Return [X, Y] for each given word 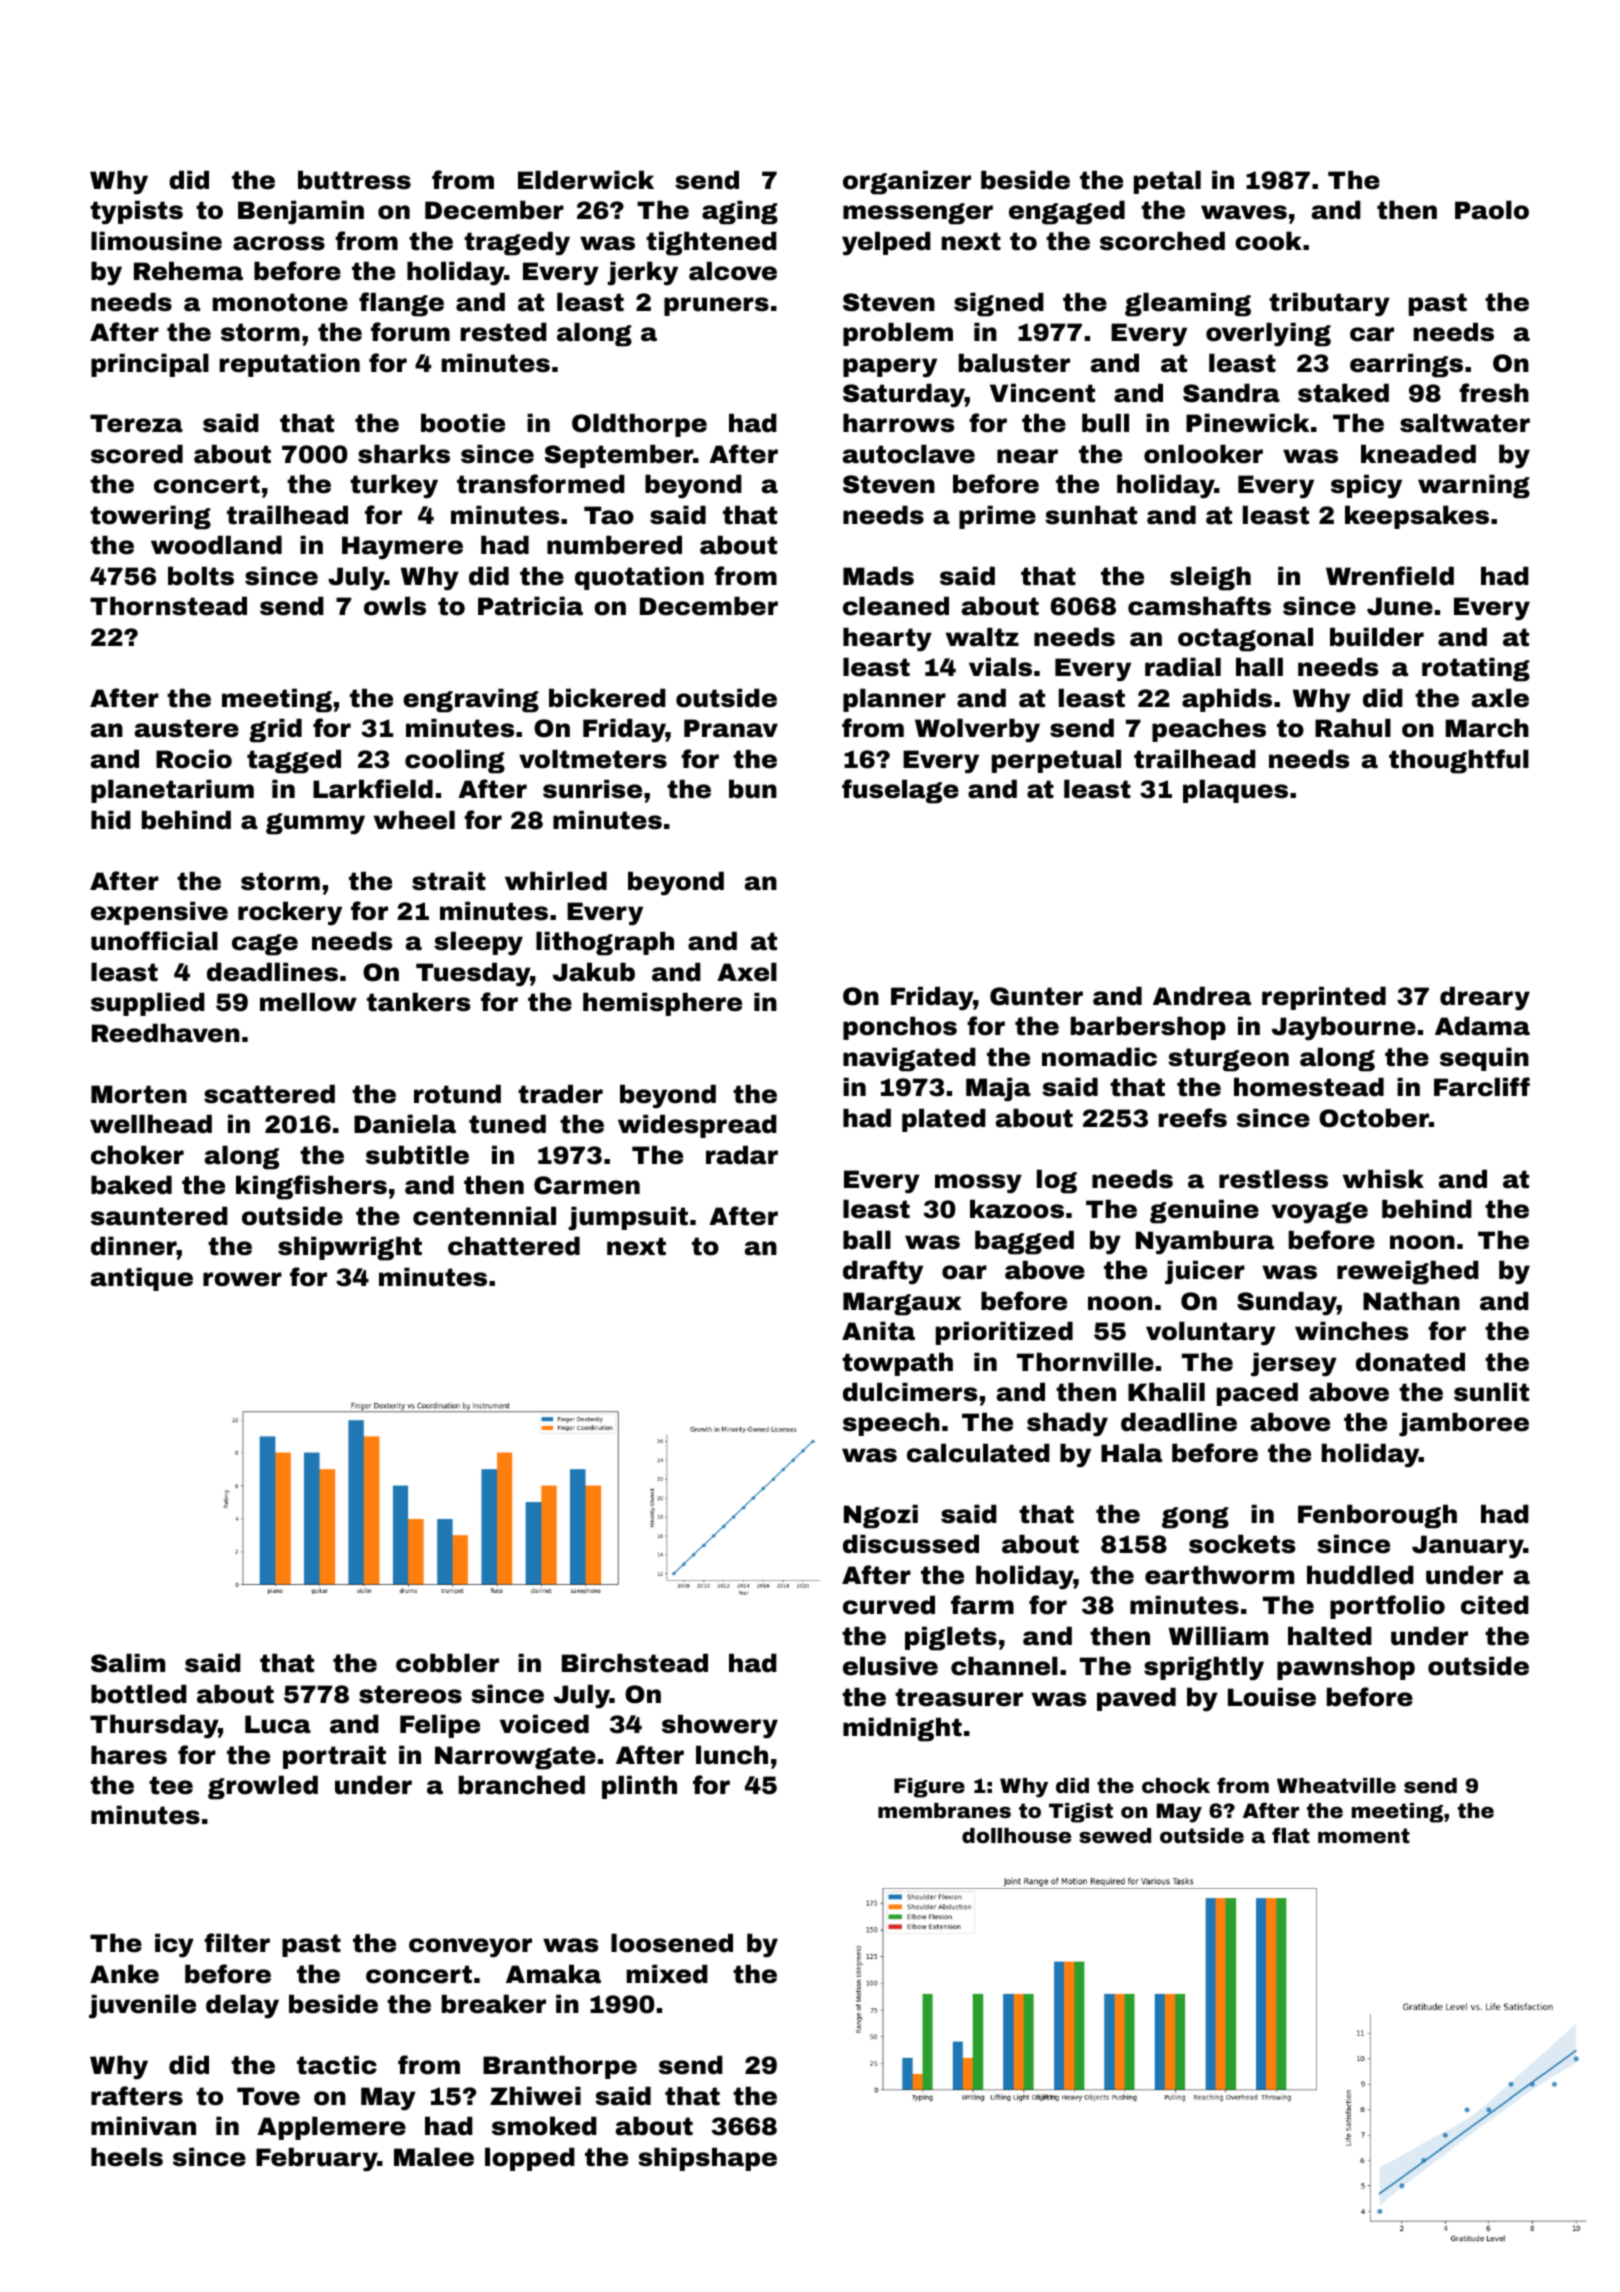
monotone [280, 302]
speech [891, 1424]
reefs [1193, 1118]
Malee [434, 2157]
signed [999, 304]
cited [1495, 1605]
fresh [1494, 393]
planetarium [172, 791]
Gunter [1036, 996]
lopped [530, 2159]
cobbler [447, 1663]
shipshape [707, 2159]
